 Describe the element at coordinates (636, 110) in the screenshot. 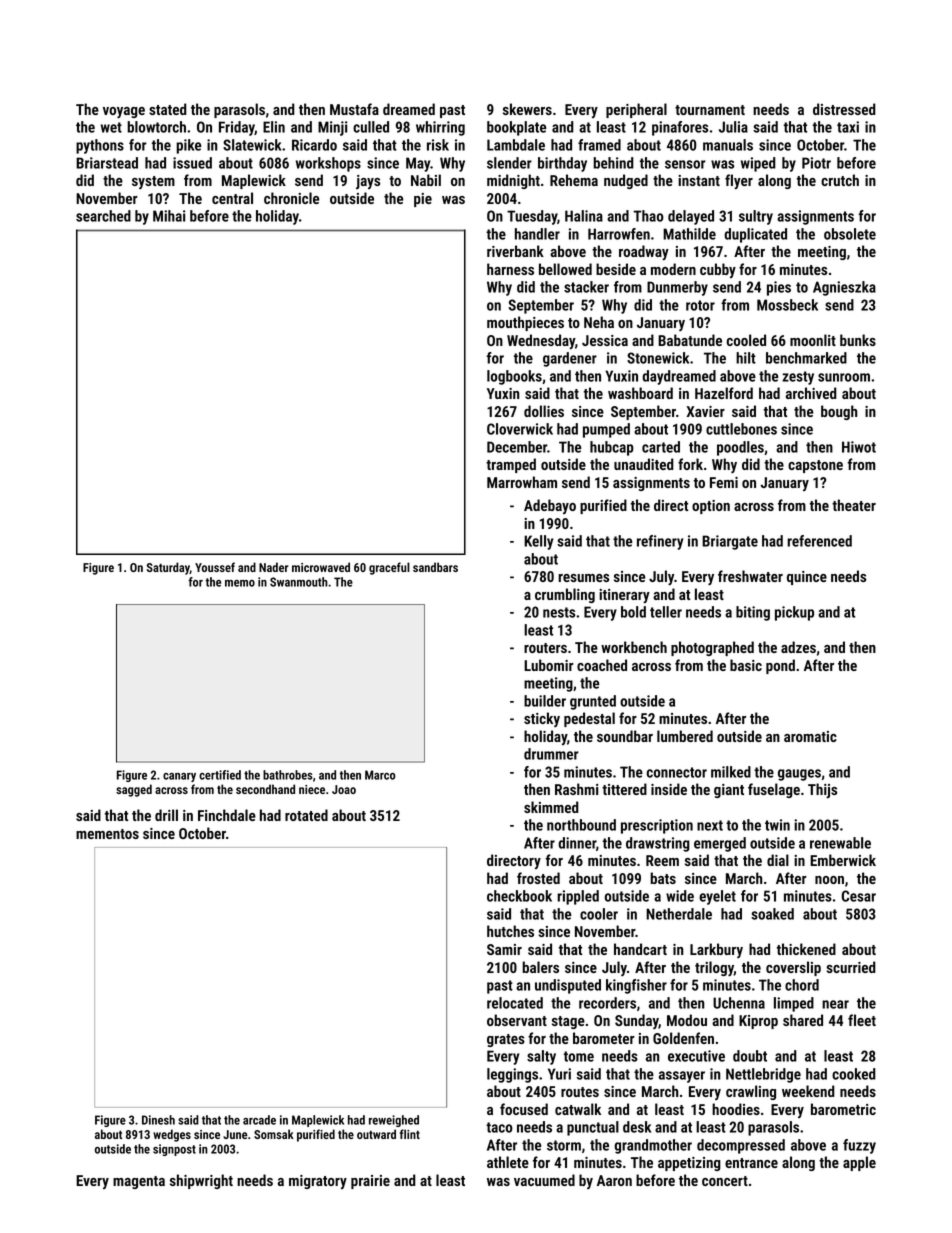

I see `peripheral` at that location.
